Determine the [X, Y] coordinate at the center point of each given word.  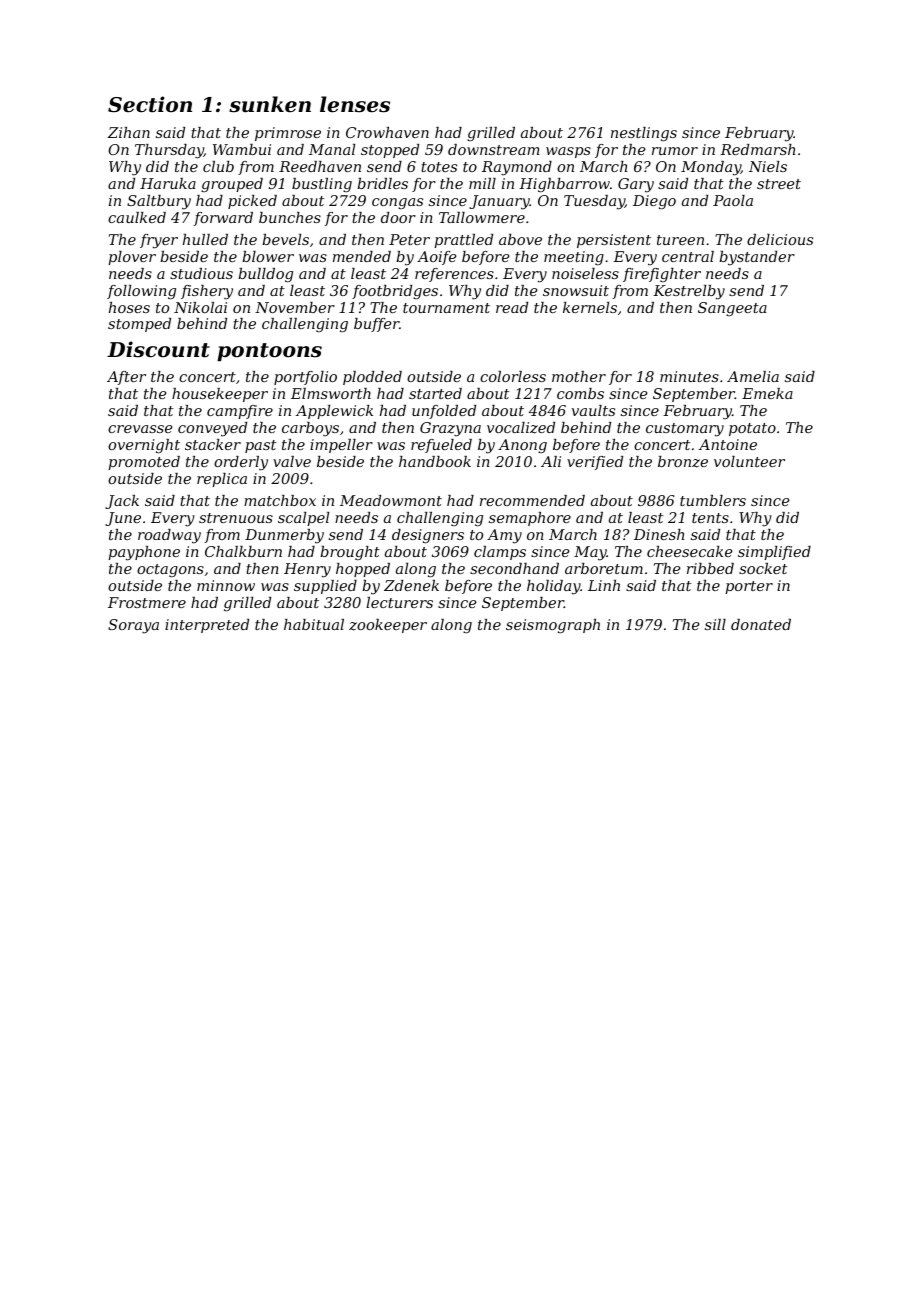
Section [150, 104]
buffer [376, 325]
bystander [757, 258]
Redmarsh [757, 149]
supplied [325, 587]
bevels [285, 239]
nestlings [644, 134]
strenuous [236, 518]
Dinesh [659, 534]
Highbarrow [564, 185]
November [295, 307]
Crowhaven [387, 132]
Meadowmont [391, 500]
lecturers [399, 602]
